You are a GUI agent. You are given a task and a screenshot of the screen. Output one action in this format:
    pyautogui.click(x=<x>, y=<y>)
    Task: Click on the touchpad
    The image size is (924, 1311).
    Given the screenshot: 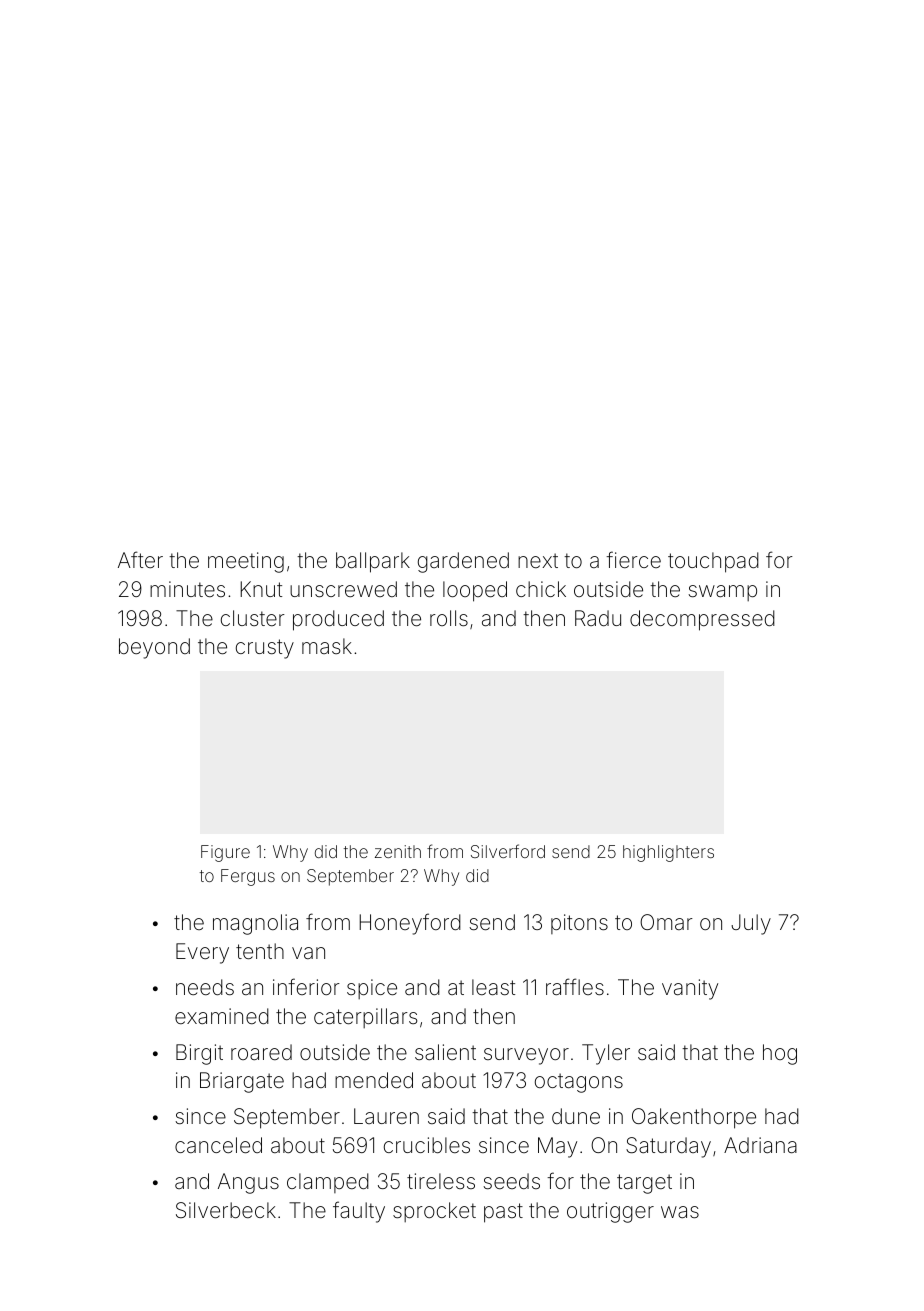 What is the action you would take?
    pyautogui.click(x=713, y=562)
